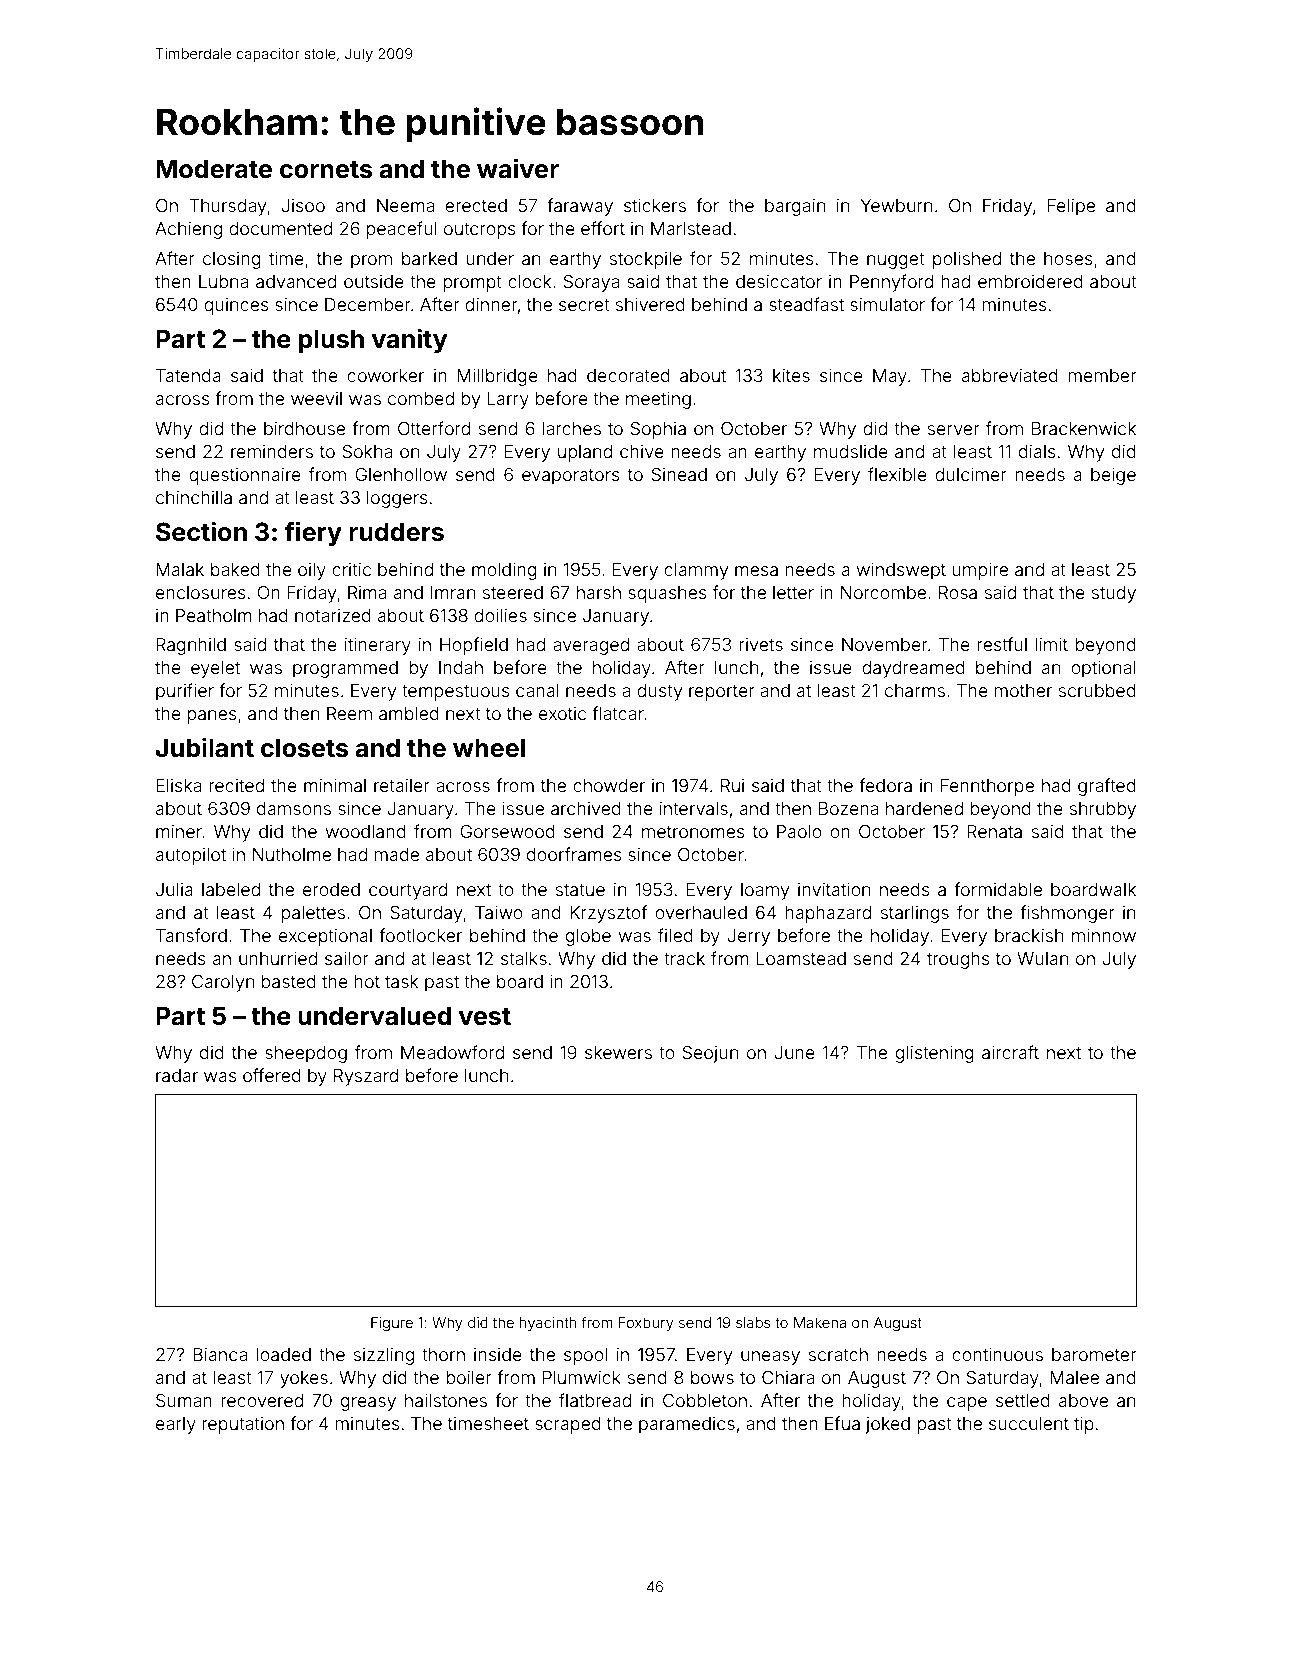 The height and width of the screenshot is (1672, 1292). What do you see at coordinates (1103, 669) in the screenshot?
I see `optional` at bounding box center [1103, 669].
